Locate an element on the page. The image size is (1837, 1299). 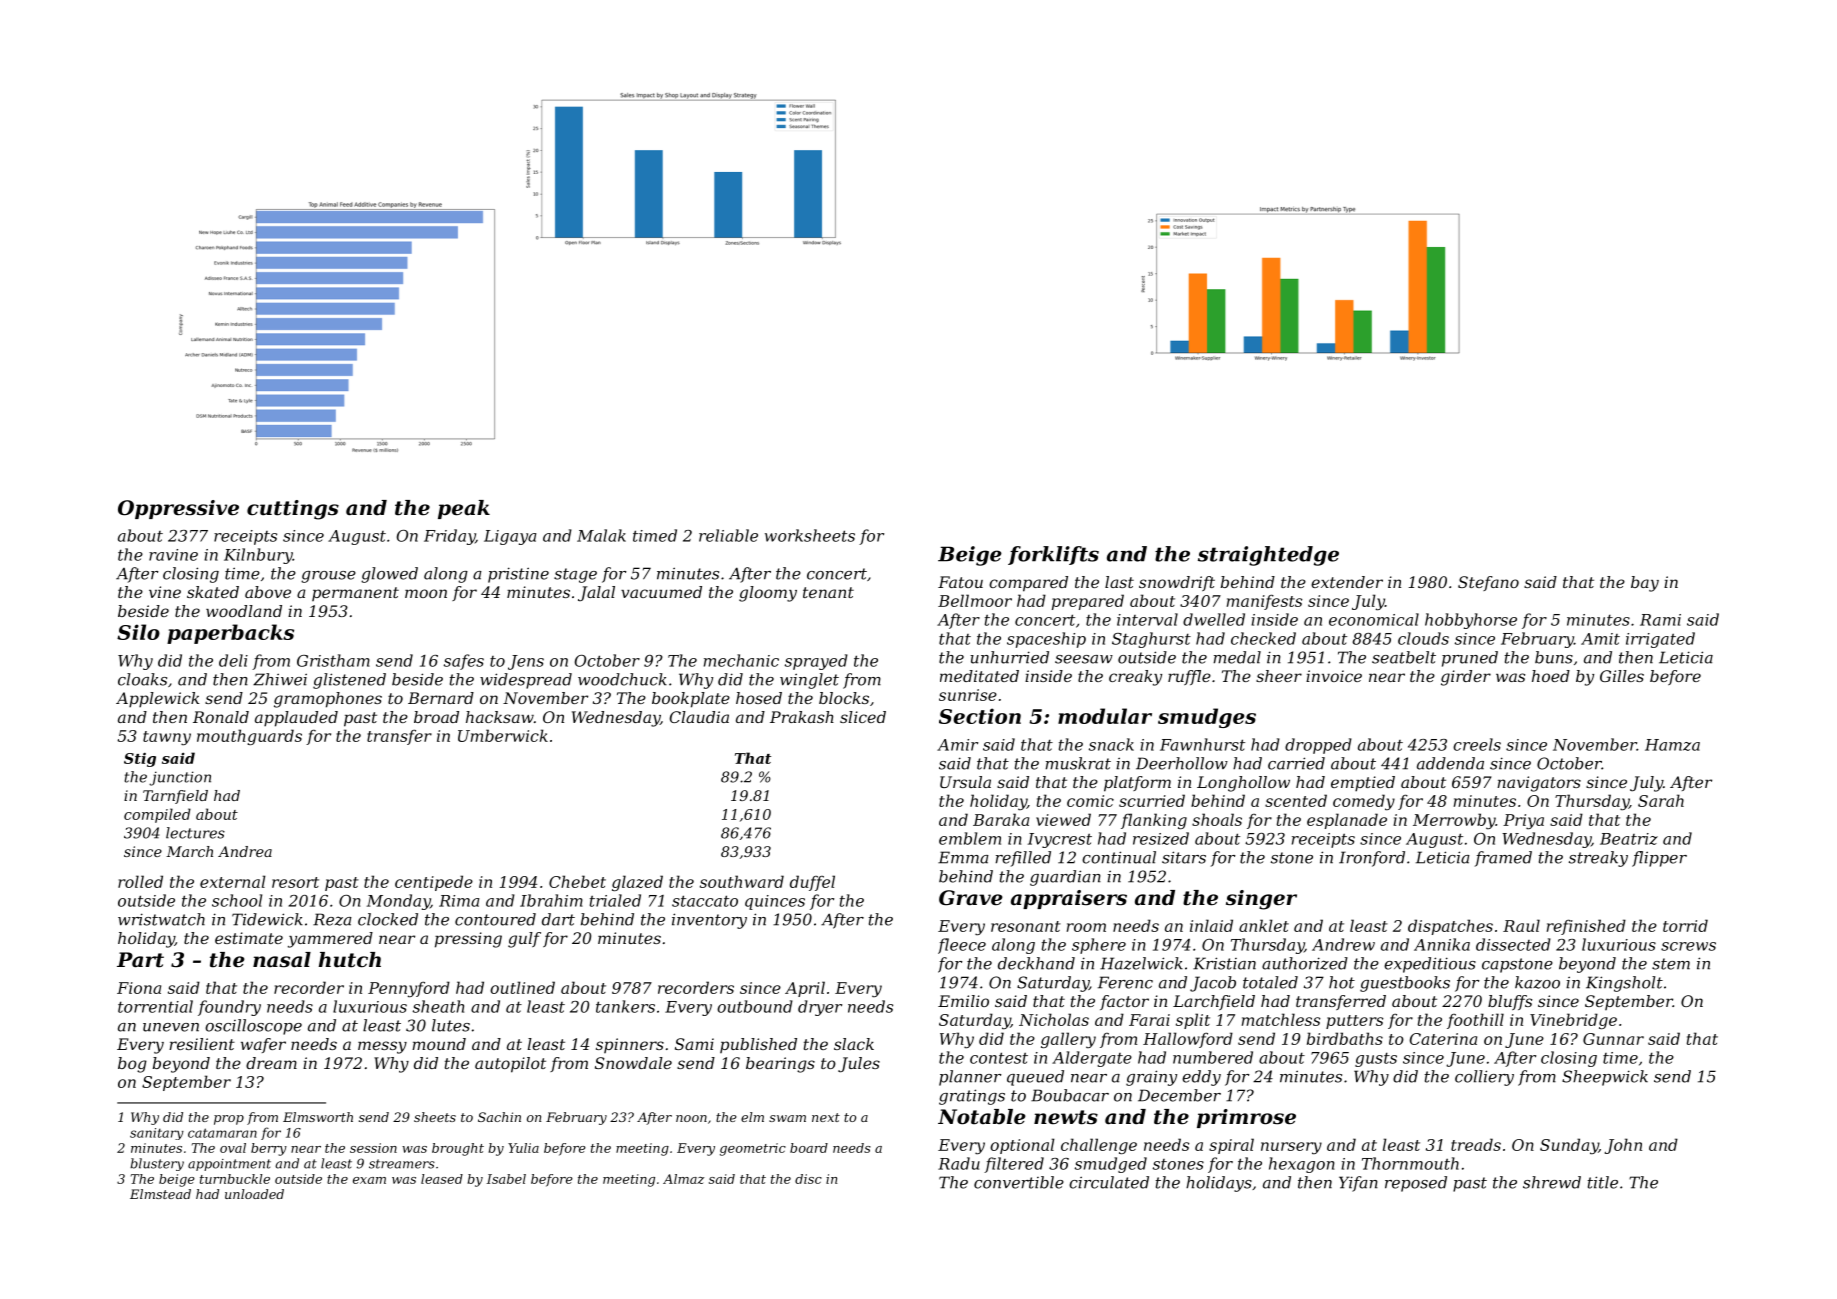
Hamza is located at coordinates (1672, 745).
